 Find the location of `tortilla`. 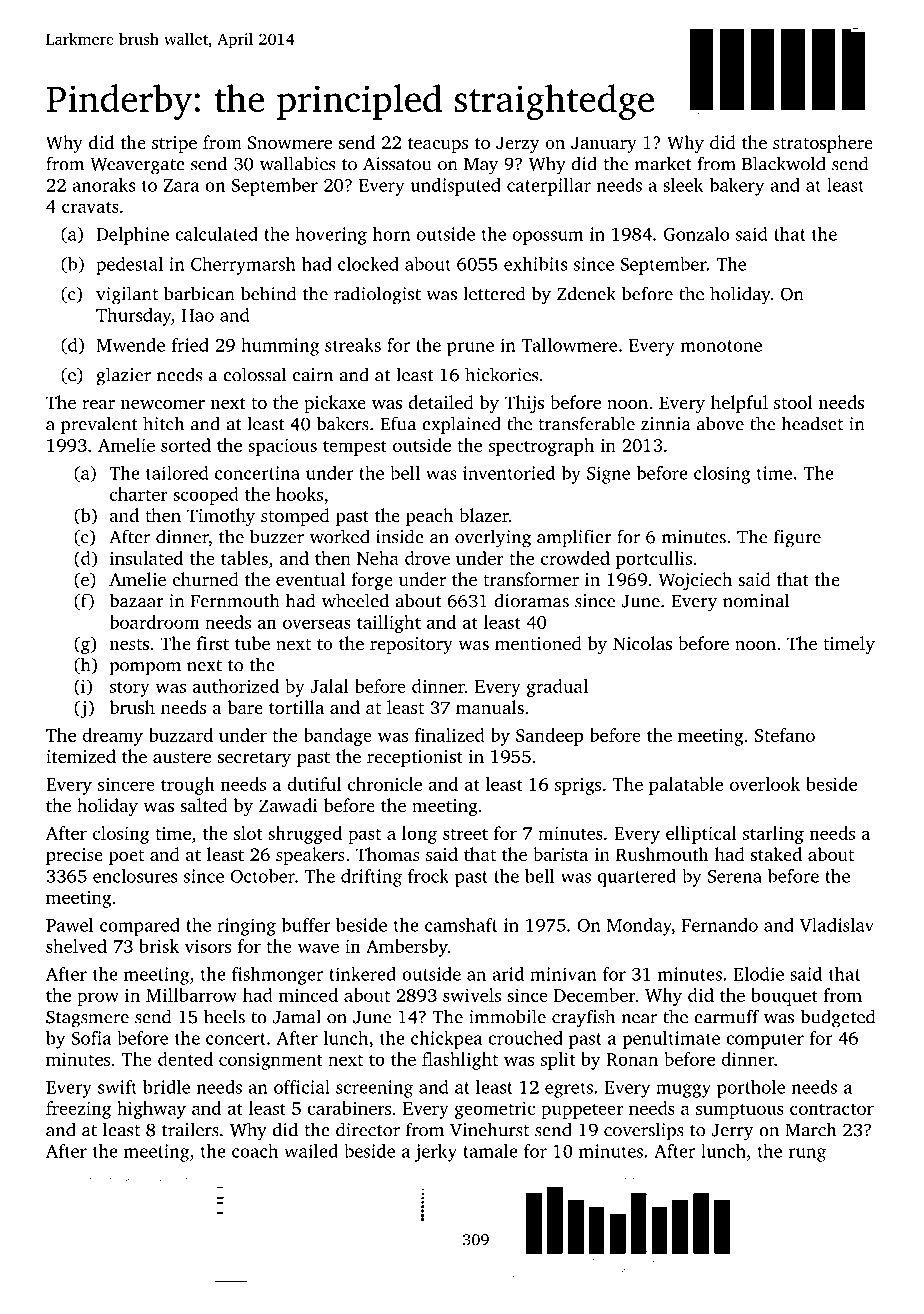

tortilla is located at coordinates (296, 707).
